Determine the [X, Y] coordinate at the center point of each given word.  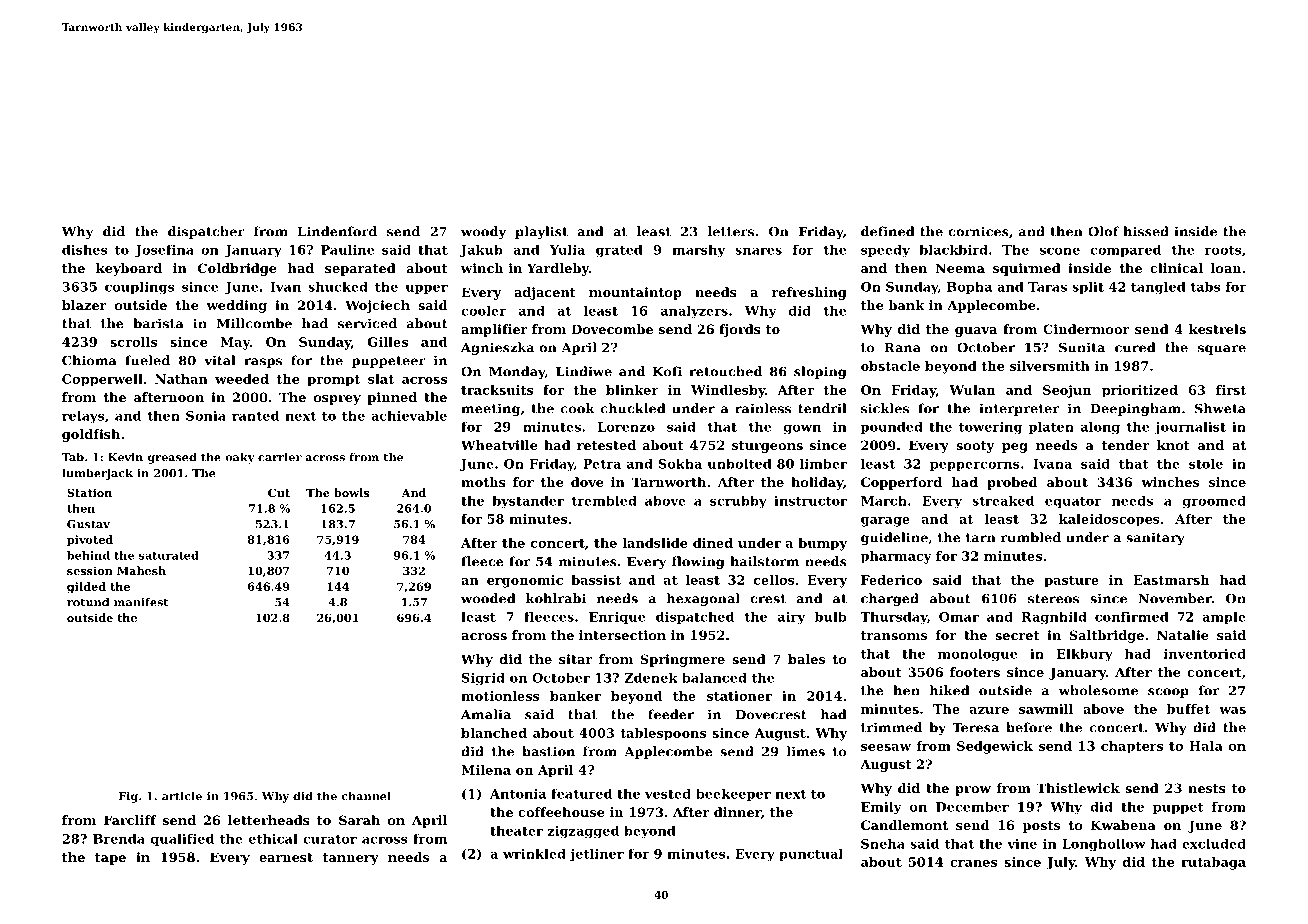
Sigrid [483, 678]
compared [1125, 251]
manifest [141, 602]
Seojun [1067, 391]
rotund [88, 602]
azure [989, 710]
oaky [240, 458]
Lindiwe [584, 371]
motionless [500, 696]
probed [1012, 483]
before [1029, 727]
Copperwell [102, 380]
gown [802, 430]
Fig [128, 797]
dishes [84, 250]
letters [731, 231]
